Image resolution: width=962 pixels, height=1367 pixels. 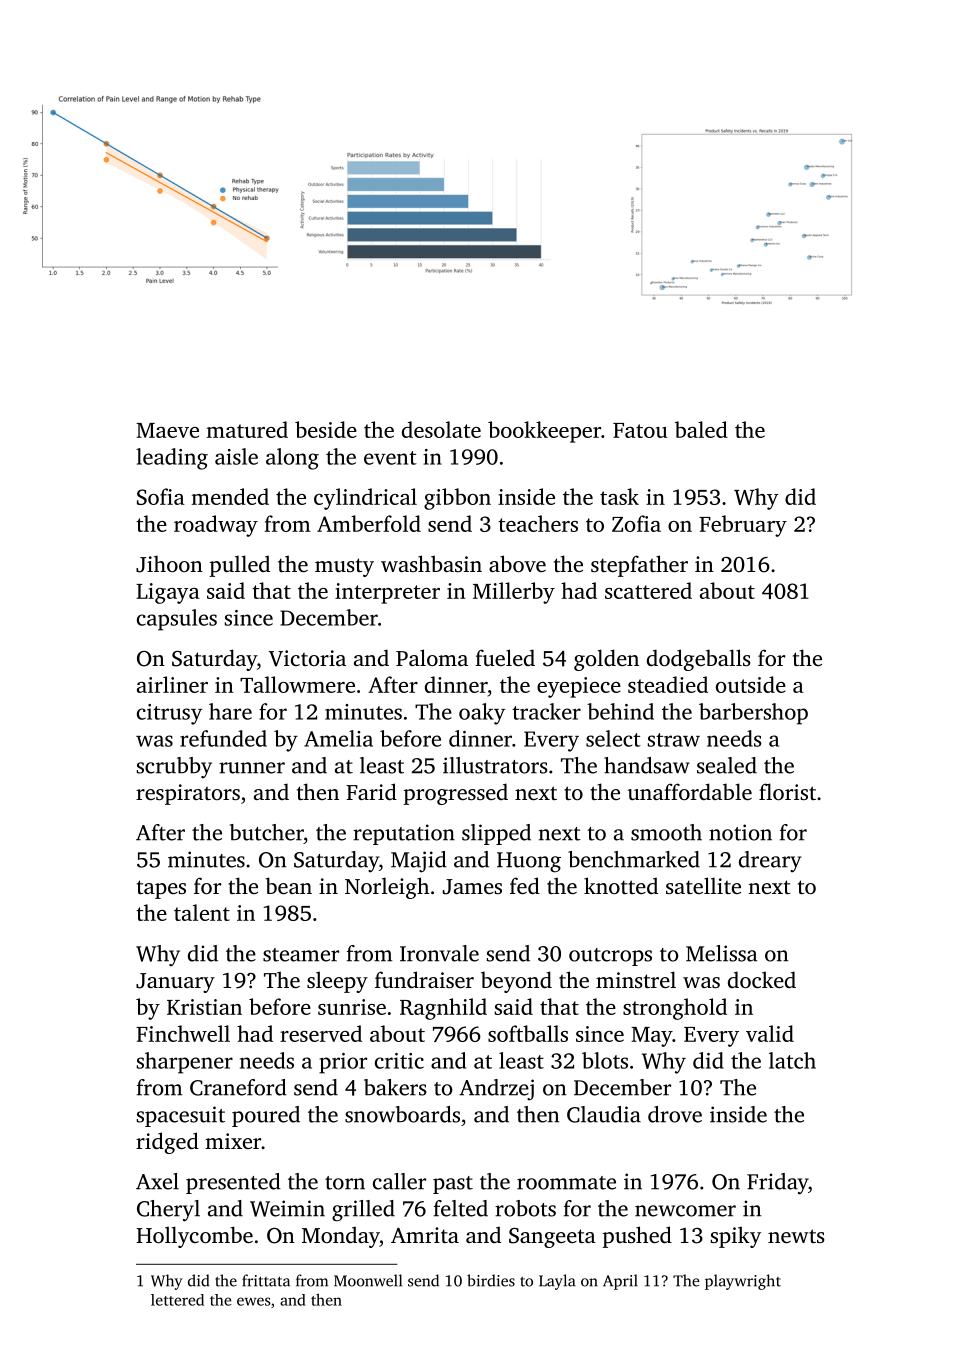 What do you see at coordinates (701, 429) in the page?
I see `baled` at bounding box center [701, 429].
